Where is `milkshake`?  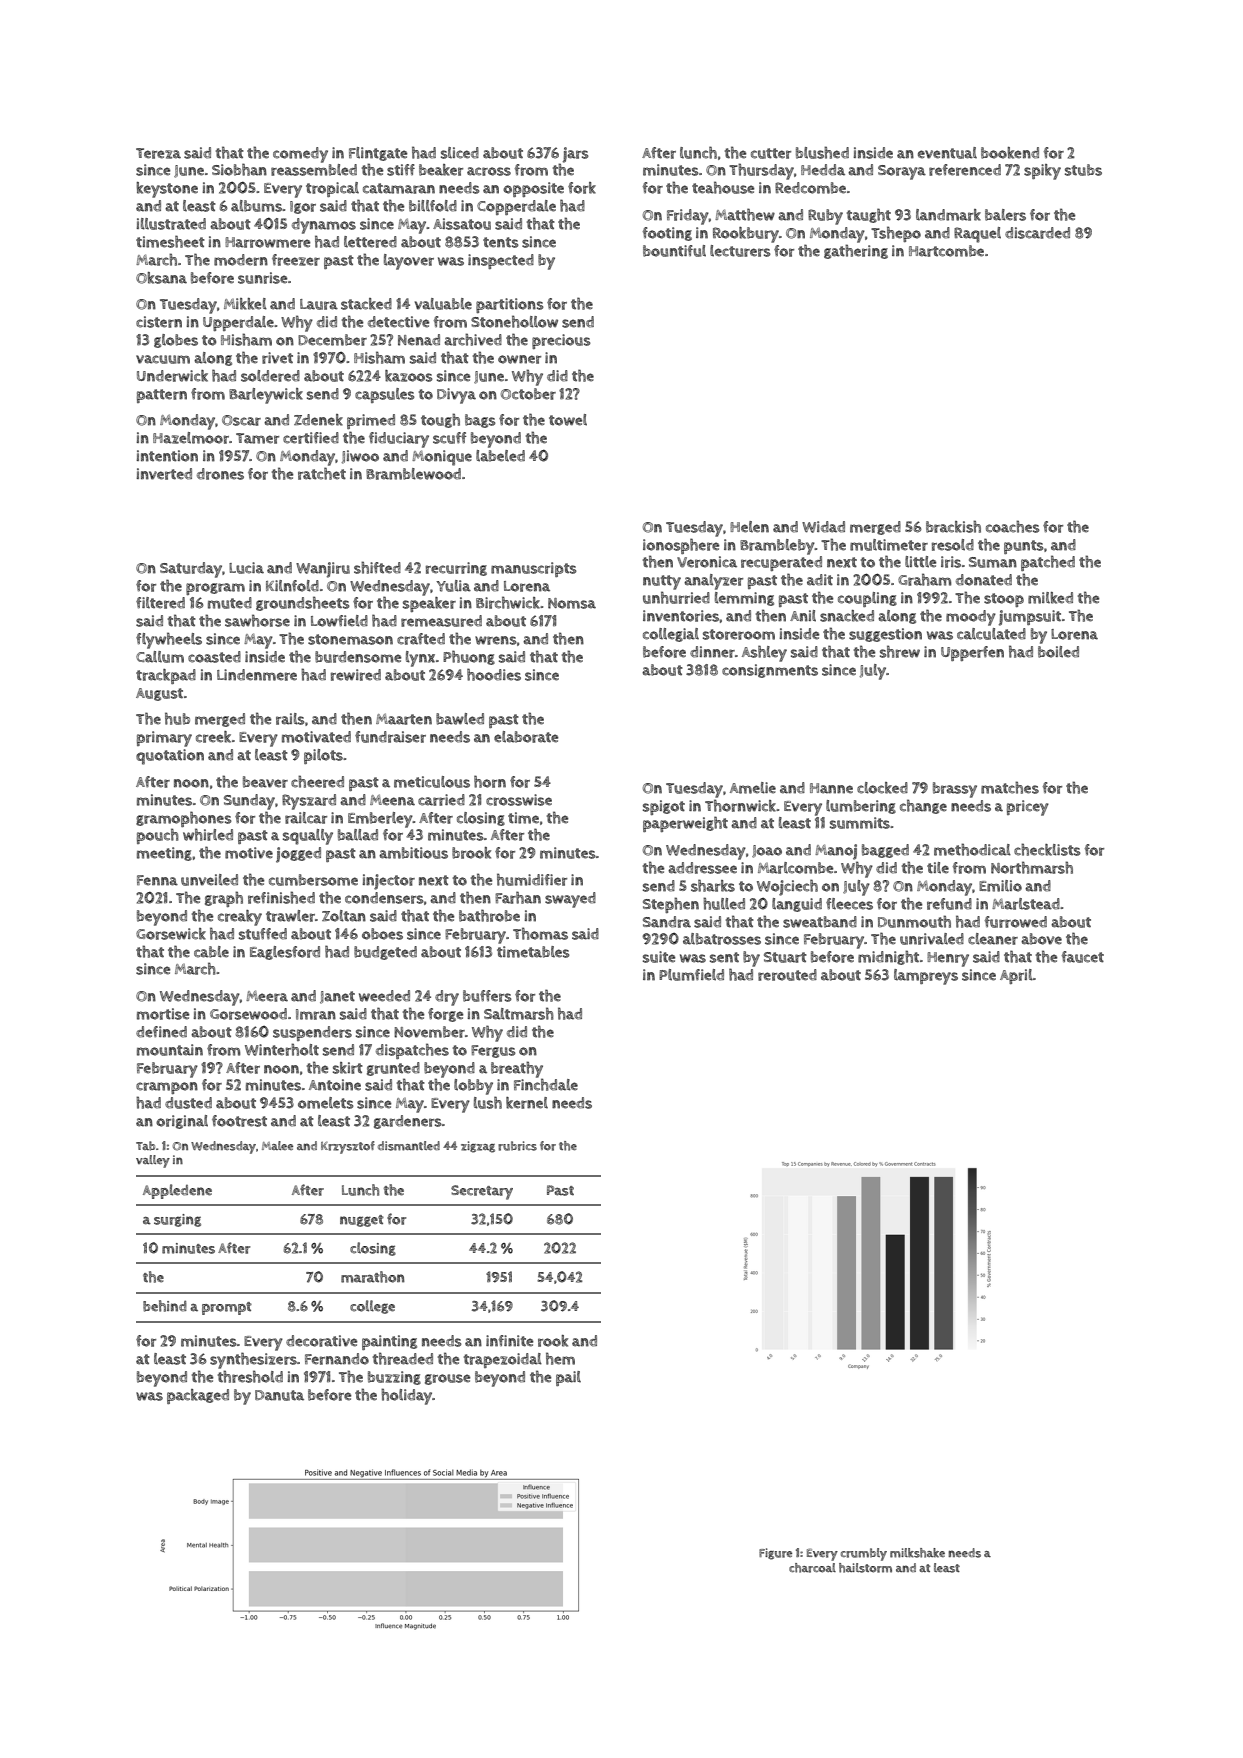 milkshake is located at coordinates (917, 1553).
